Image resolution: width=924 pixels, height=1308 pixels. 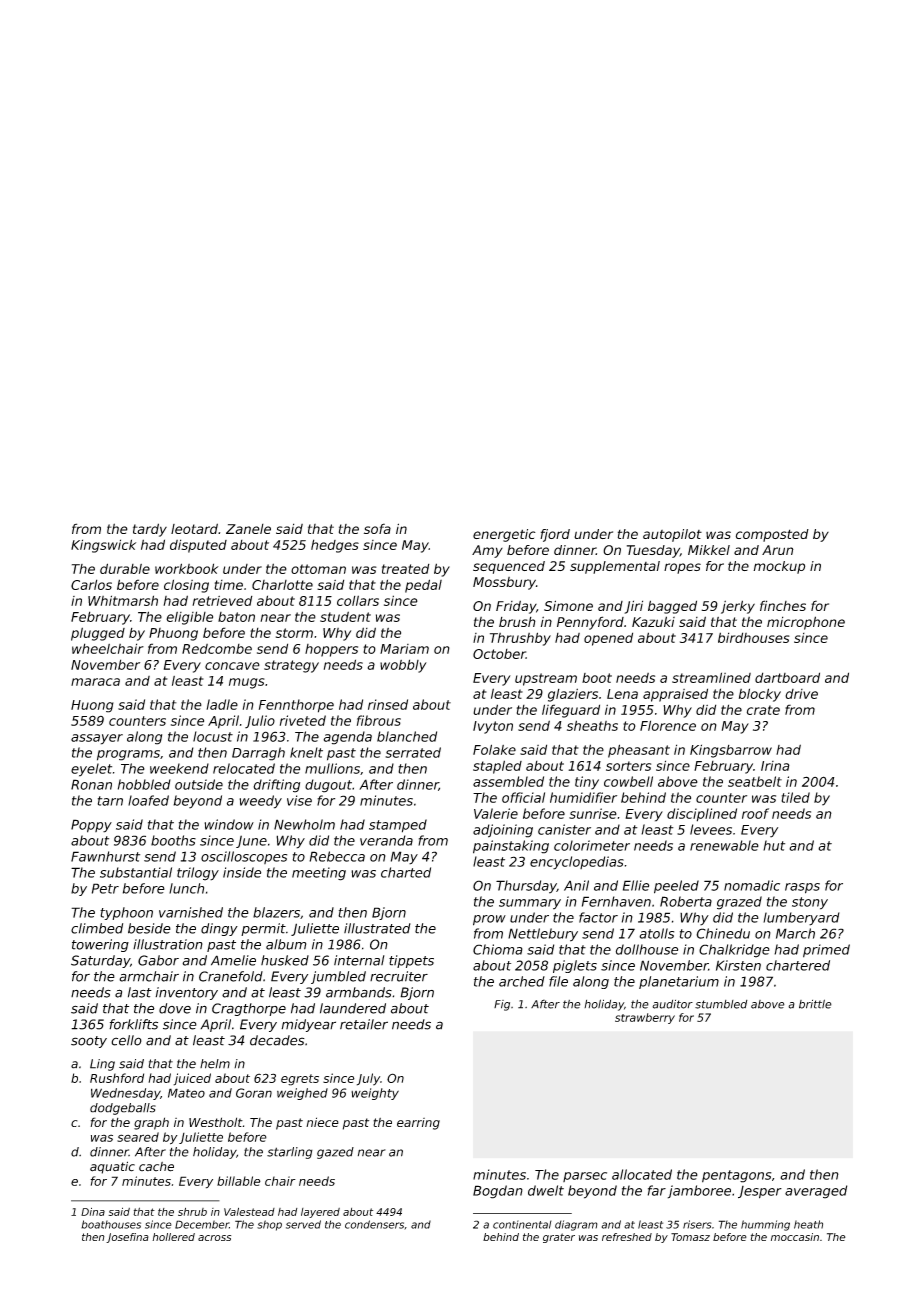 What do you see at coordinates (672, 535) in the image?
I see `autopilot` at bounding box center [672, 535].
